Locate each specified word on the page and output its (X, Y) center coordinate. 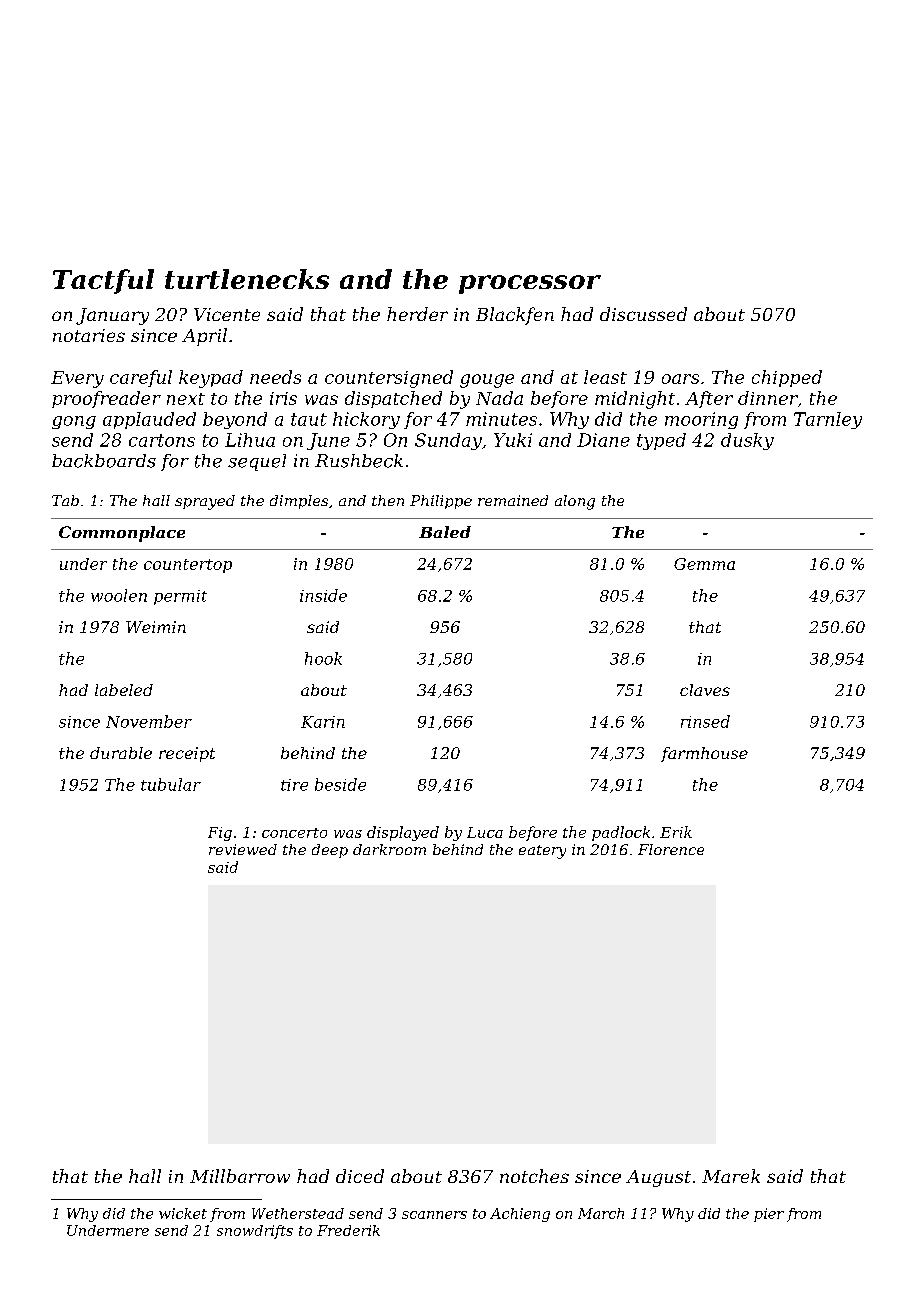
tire (294, 785)
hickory (366, 420)
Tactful (103, 281)
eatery (542, 852)
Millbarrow (240, 1176)
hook (323, 658)
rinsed (705, 721)
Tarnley (828, 420)
